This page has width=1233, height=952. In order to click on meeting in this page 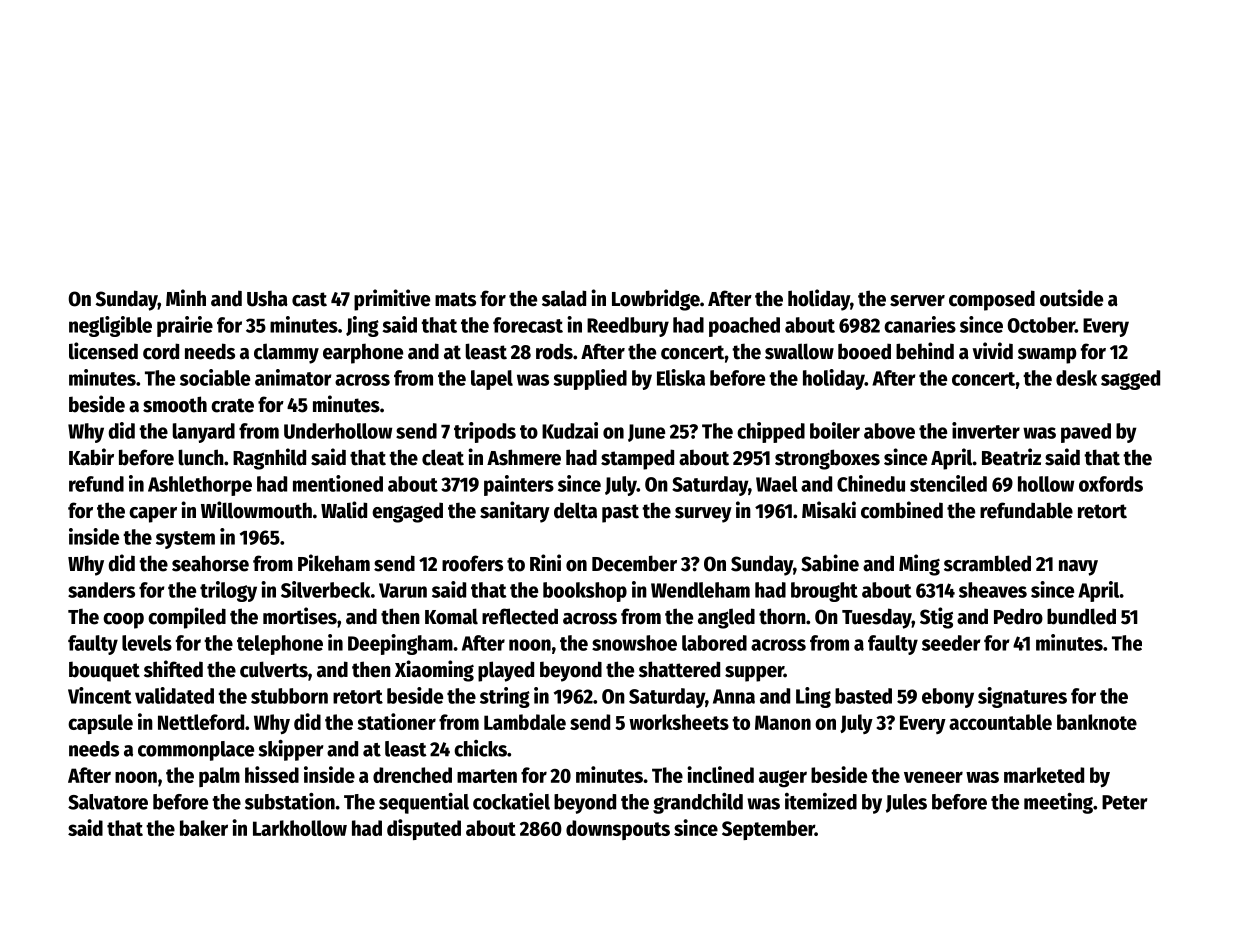, I will do `click(1058, 803)`.
